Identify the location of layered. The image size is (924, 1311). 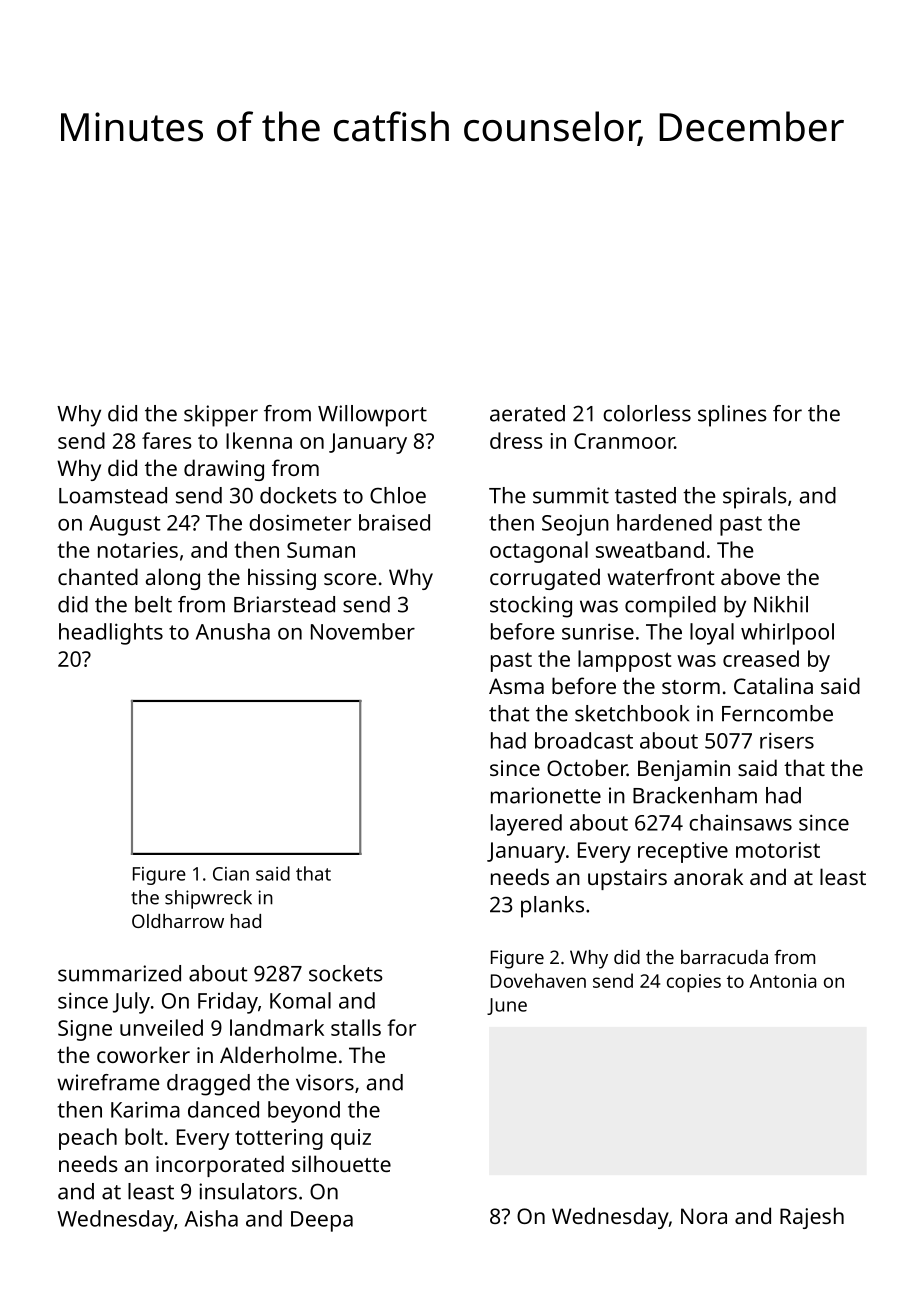
(526, 825).
